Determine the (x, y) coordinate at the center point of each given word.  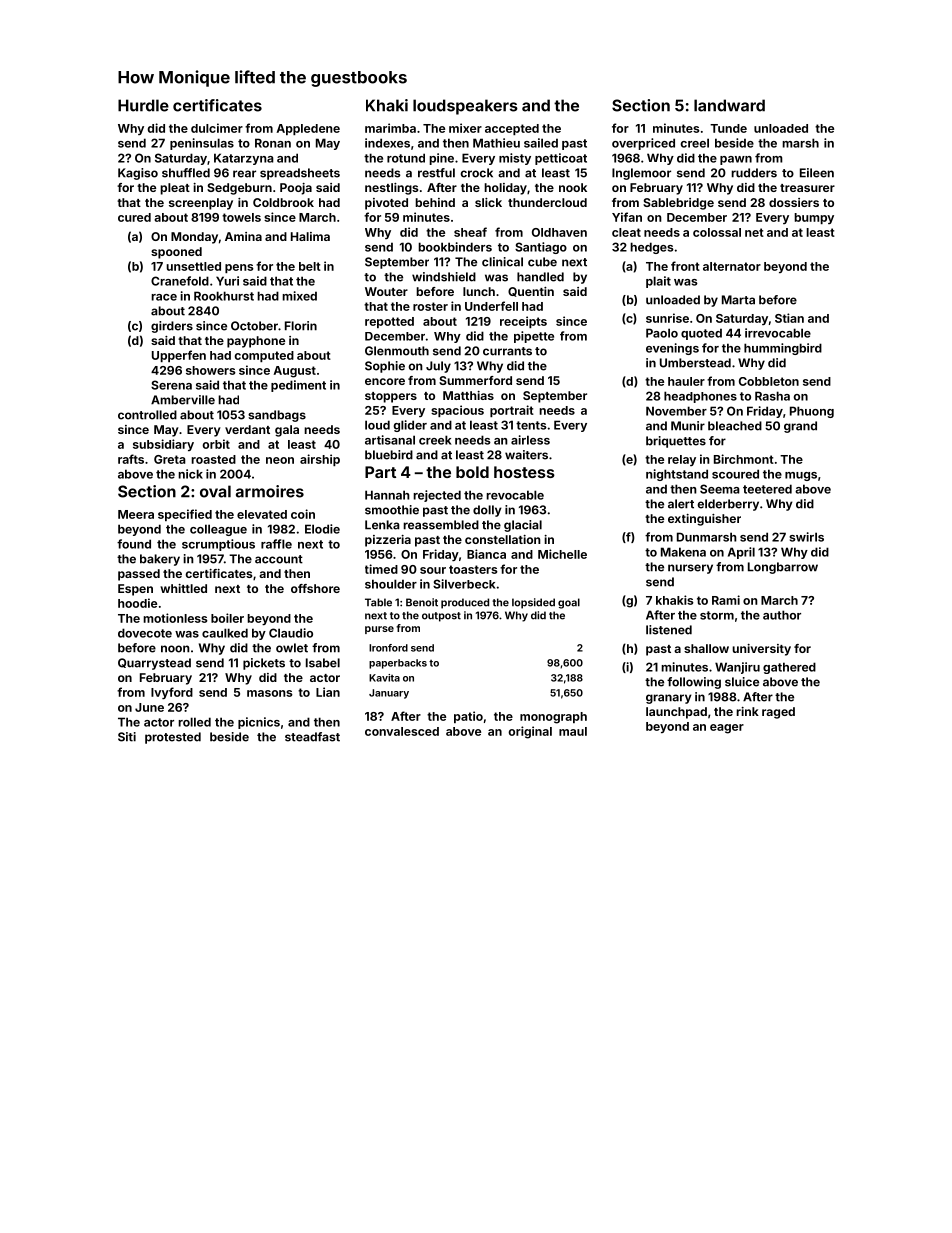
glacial (523, 526)
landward (729, 105)
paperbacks (398, 664)
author (782, 615)
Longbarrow (783, 568)
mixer (465, 128)
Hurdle (143, 105)
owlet (292, 648)
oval (215, 491)
